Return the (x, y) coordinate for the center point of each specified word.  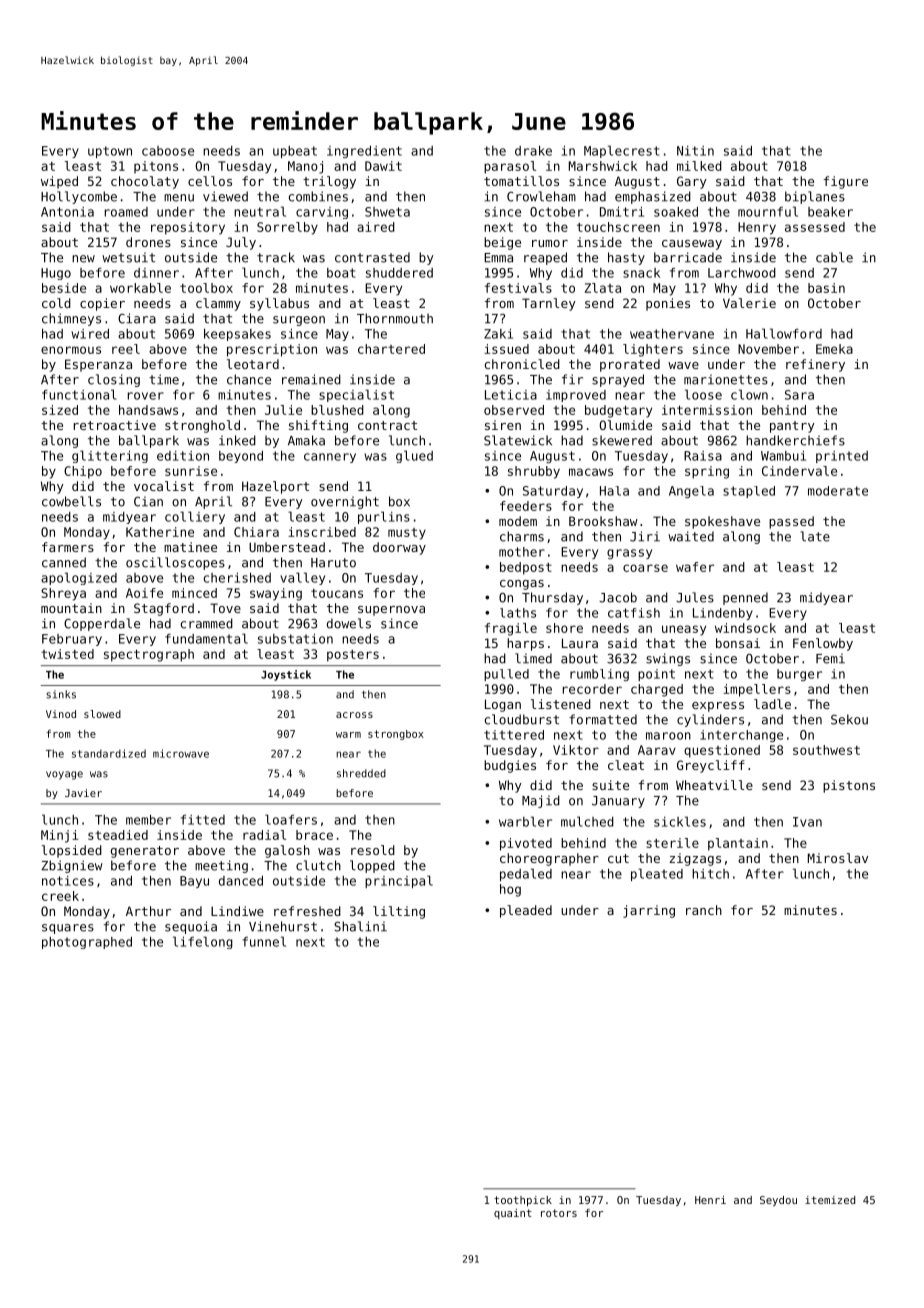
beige (502, 243)
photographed (87, 943)
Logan (503, 705)
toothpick (523, 1201)
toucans (337, 593)
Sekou (849, 719)
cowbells (71, 501)
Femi (830, 658)
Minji (59, 836)
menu (179, 198)
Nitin (695, 151)
